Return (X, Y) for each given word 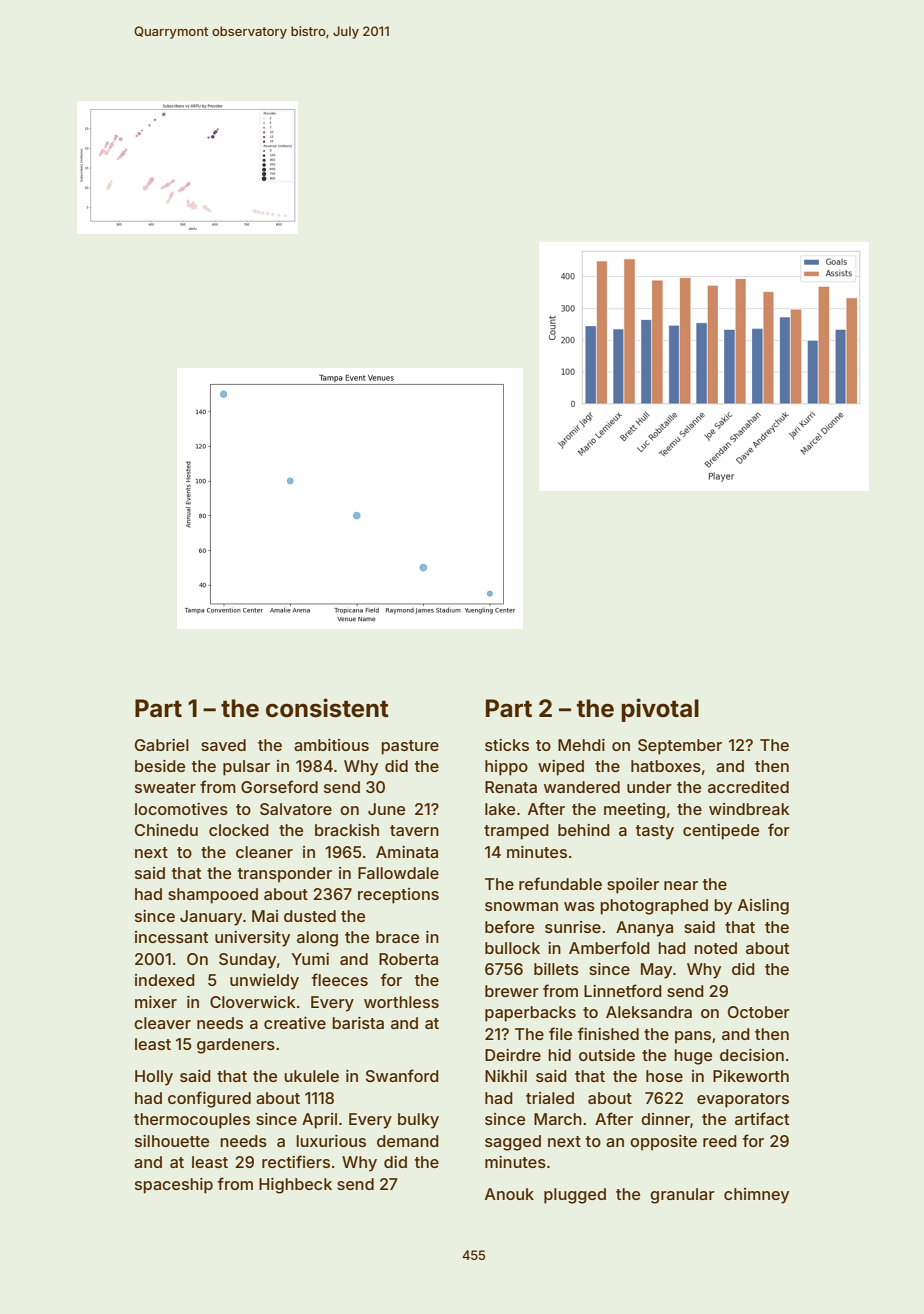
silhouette (172, 1141)
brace (397, 937)
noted (715, 948)
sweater (165, 787)
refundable (560, 883)
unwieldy (264, 982)
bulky (418, 1121)
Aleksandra (649, 1012)
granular (682, 1196)
